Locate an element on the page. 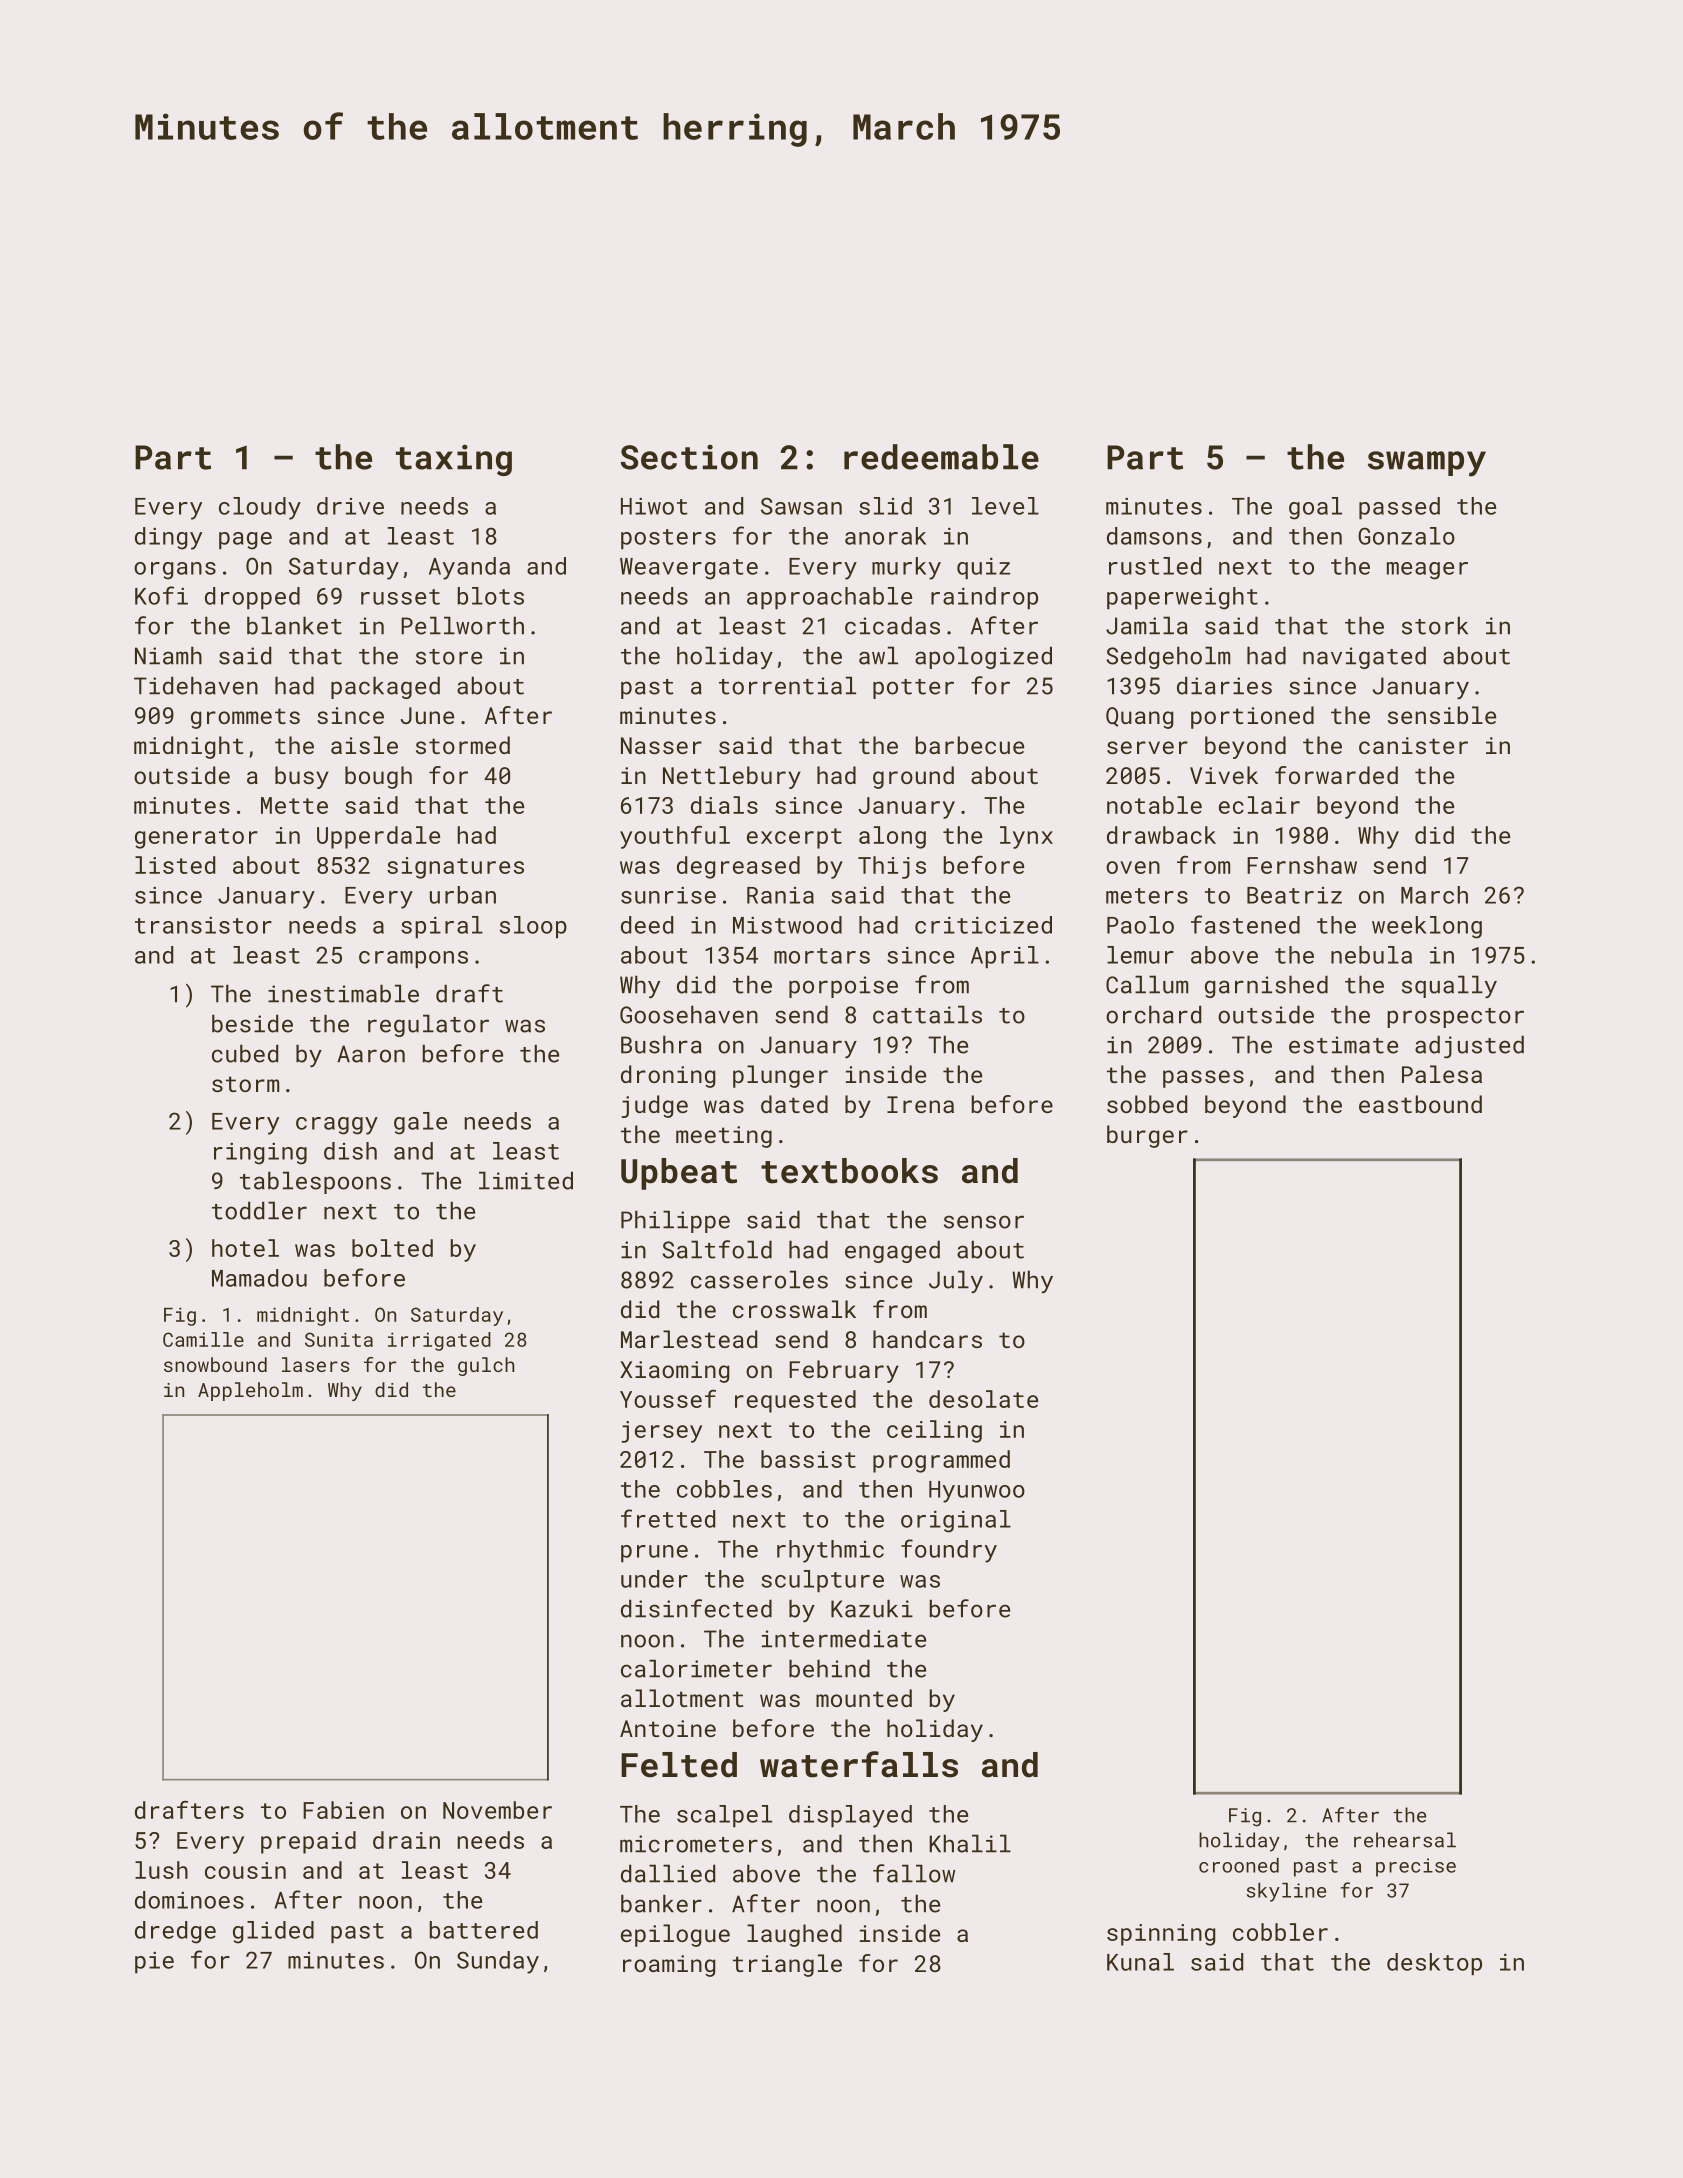  goal is located at coordinates (1315, 508).
